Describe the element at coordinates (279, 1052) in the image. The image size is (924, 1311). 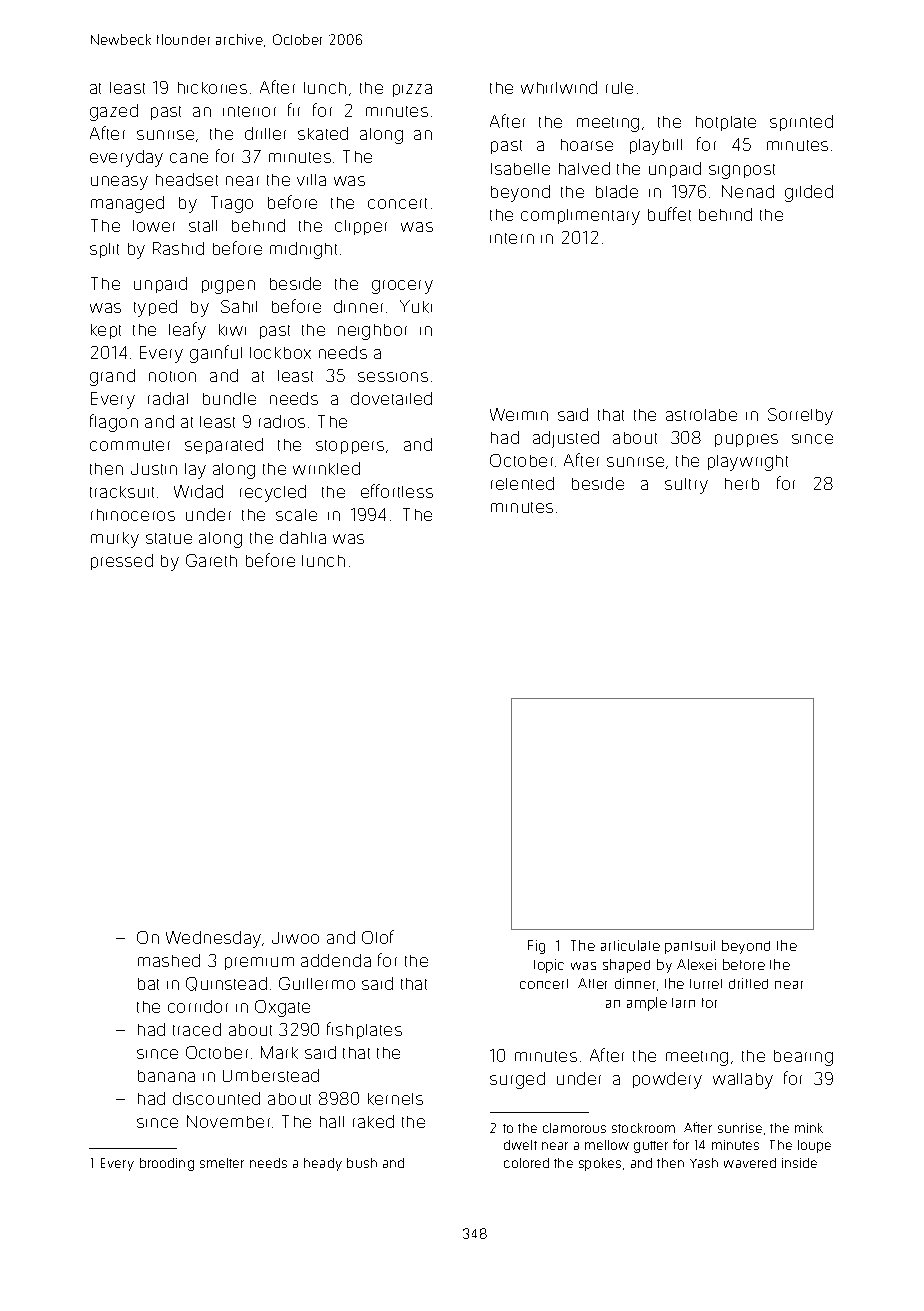
I see `Mark` at that location.
